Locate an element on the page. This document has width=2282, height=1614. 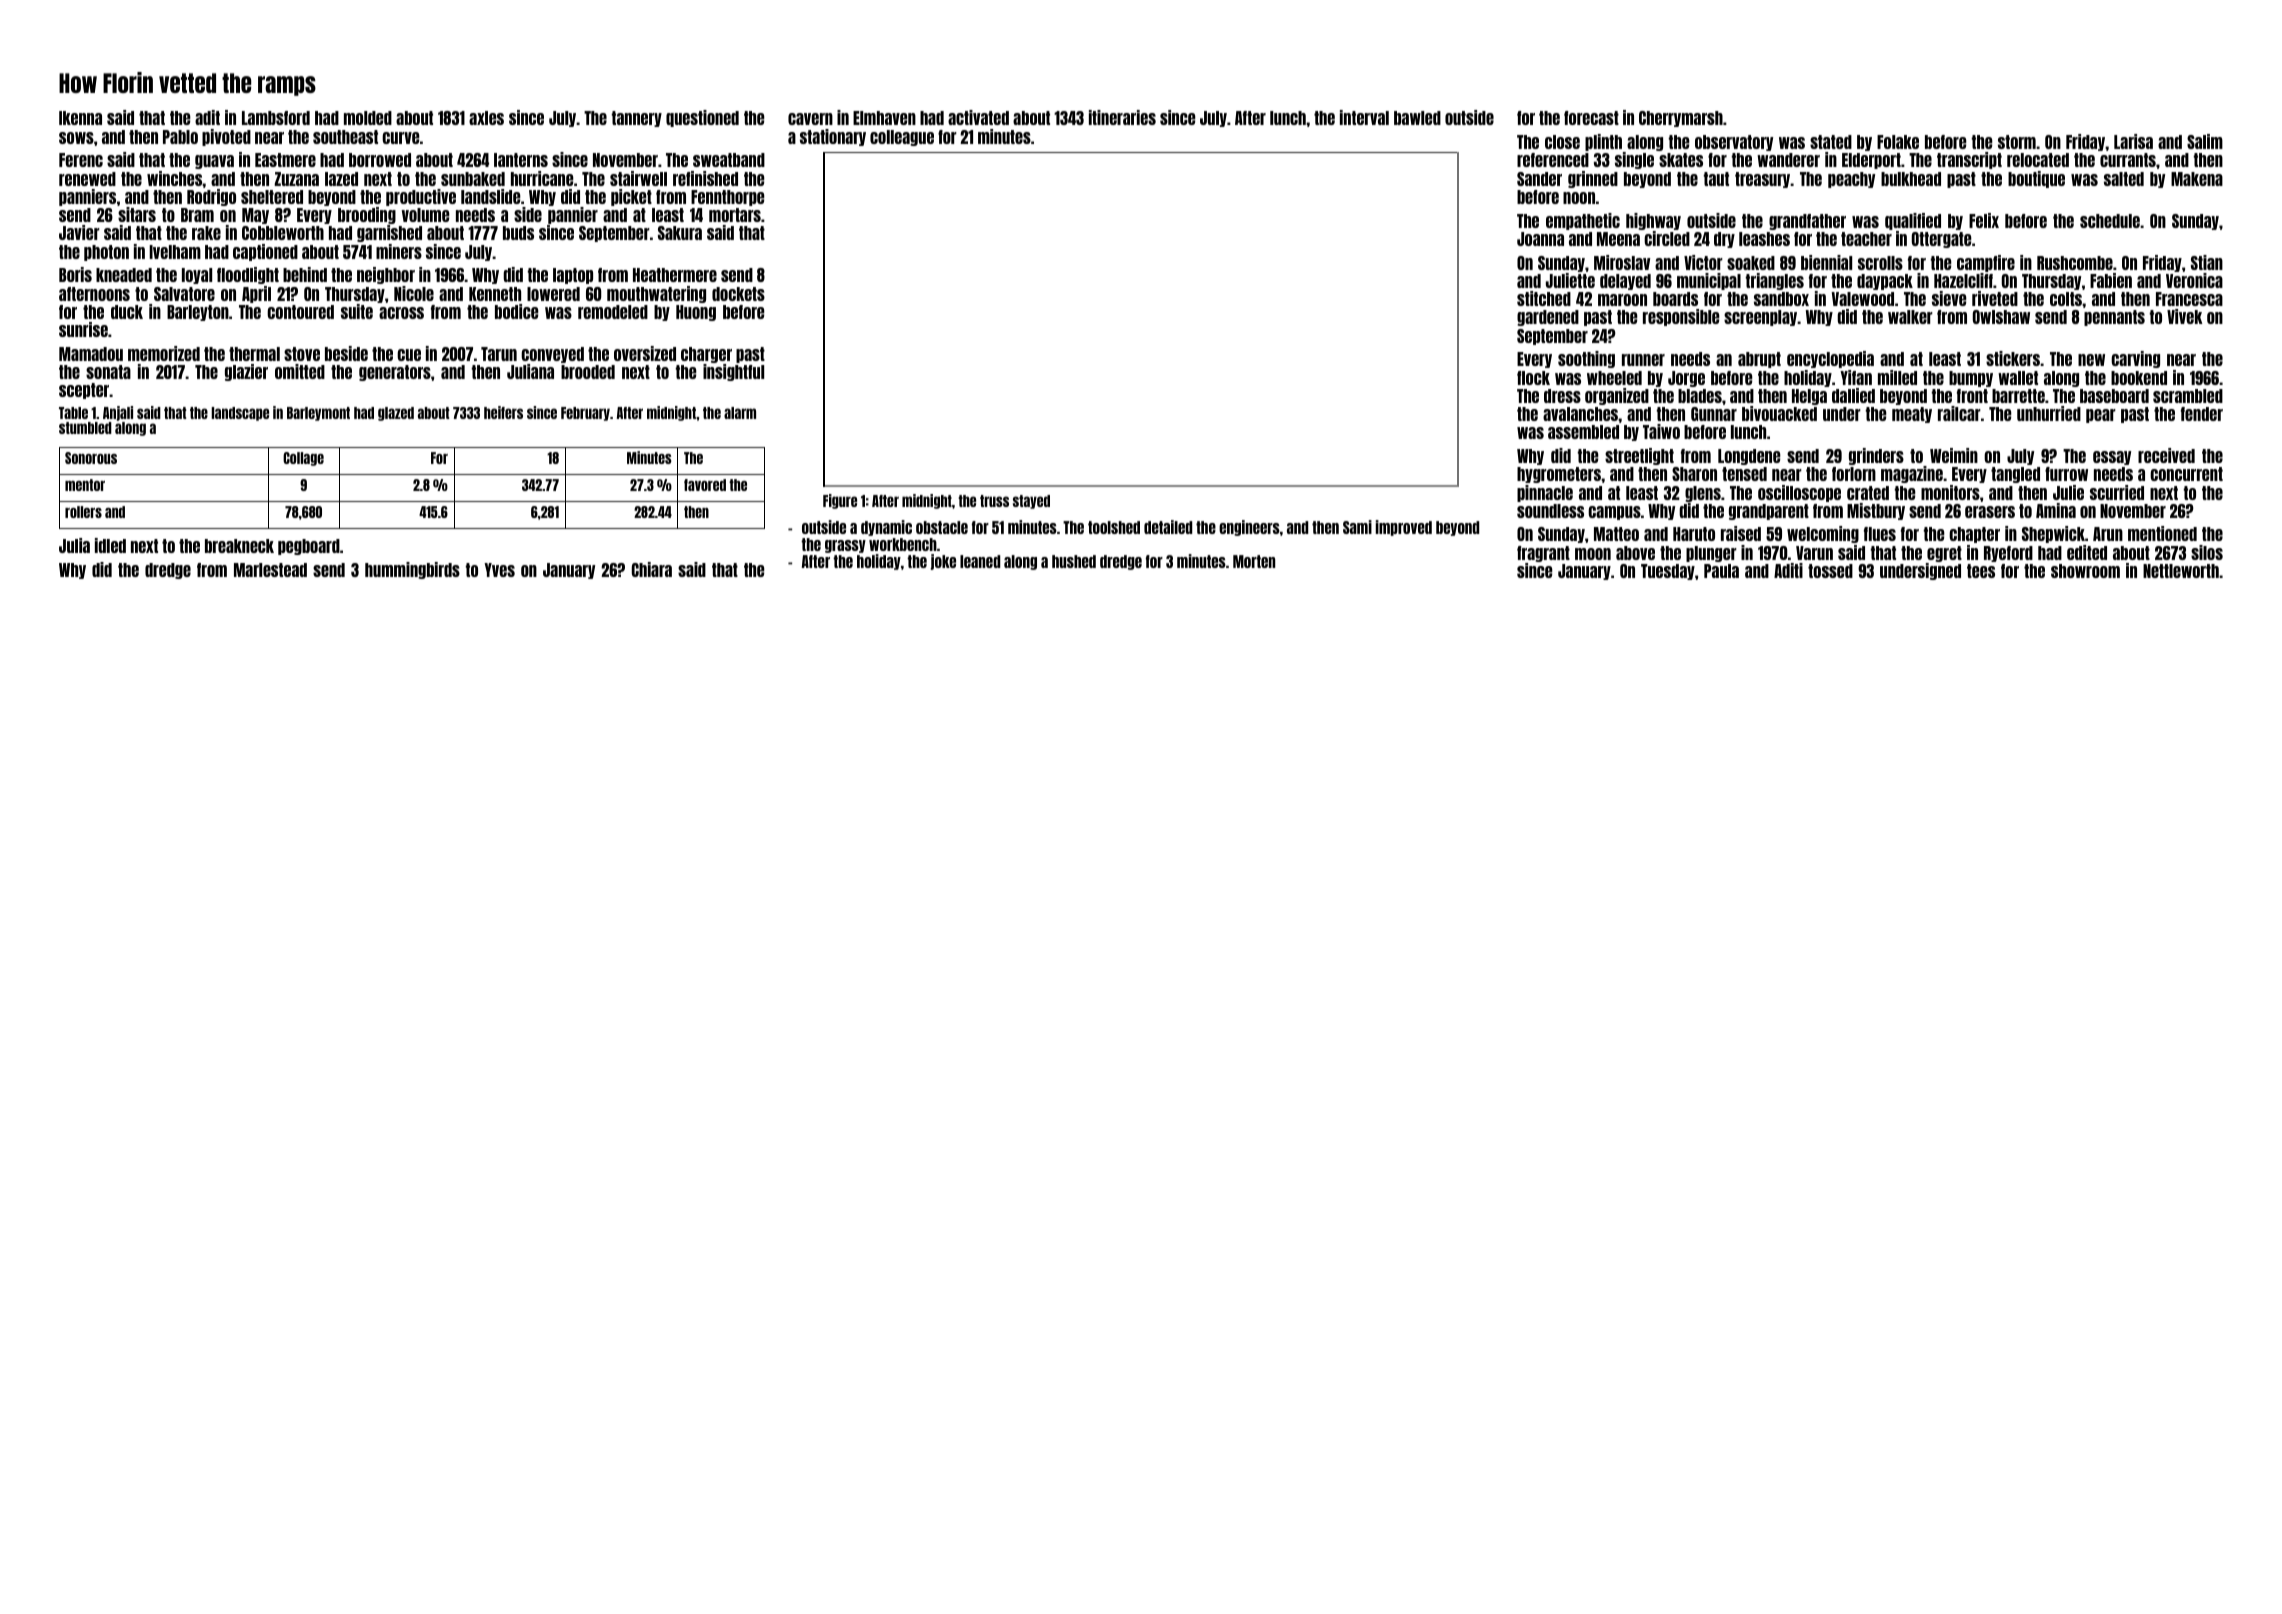
Javier is located at coordinates (79, 232).
